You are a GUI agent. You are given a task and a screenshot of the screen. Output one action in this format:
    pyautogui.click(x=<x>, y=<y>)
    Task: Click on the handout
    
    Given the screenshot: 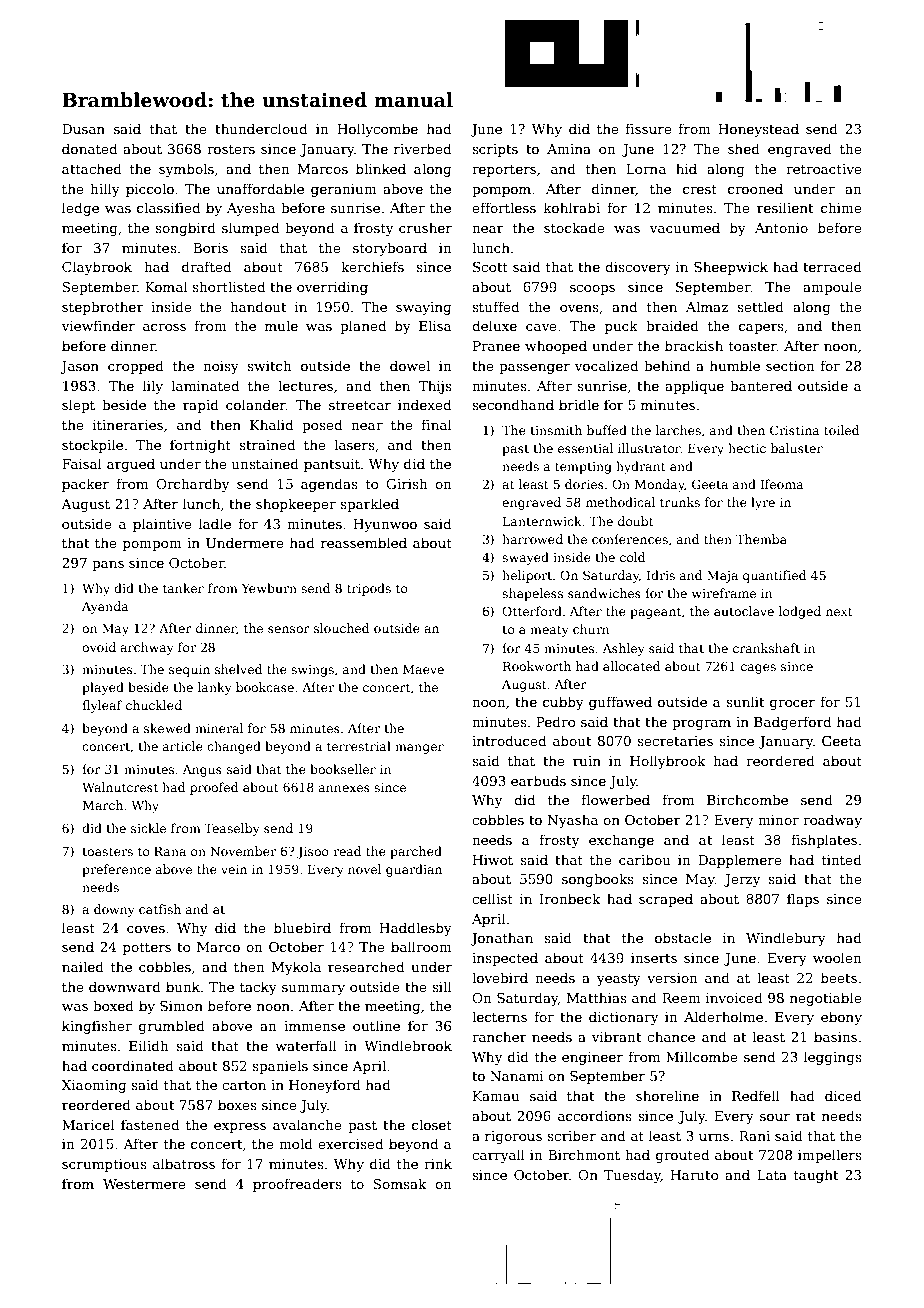 What is the action you would take?
    pyautogui.click(x=258, y=306)
